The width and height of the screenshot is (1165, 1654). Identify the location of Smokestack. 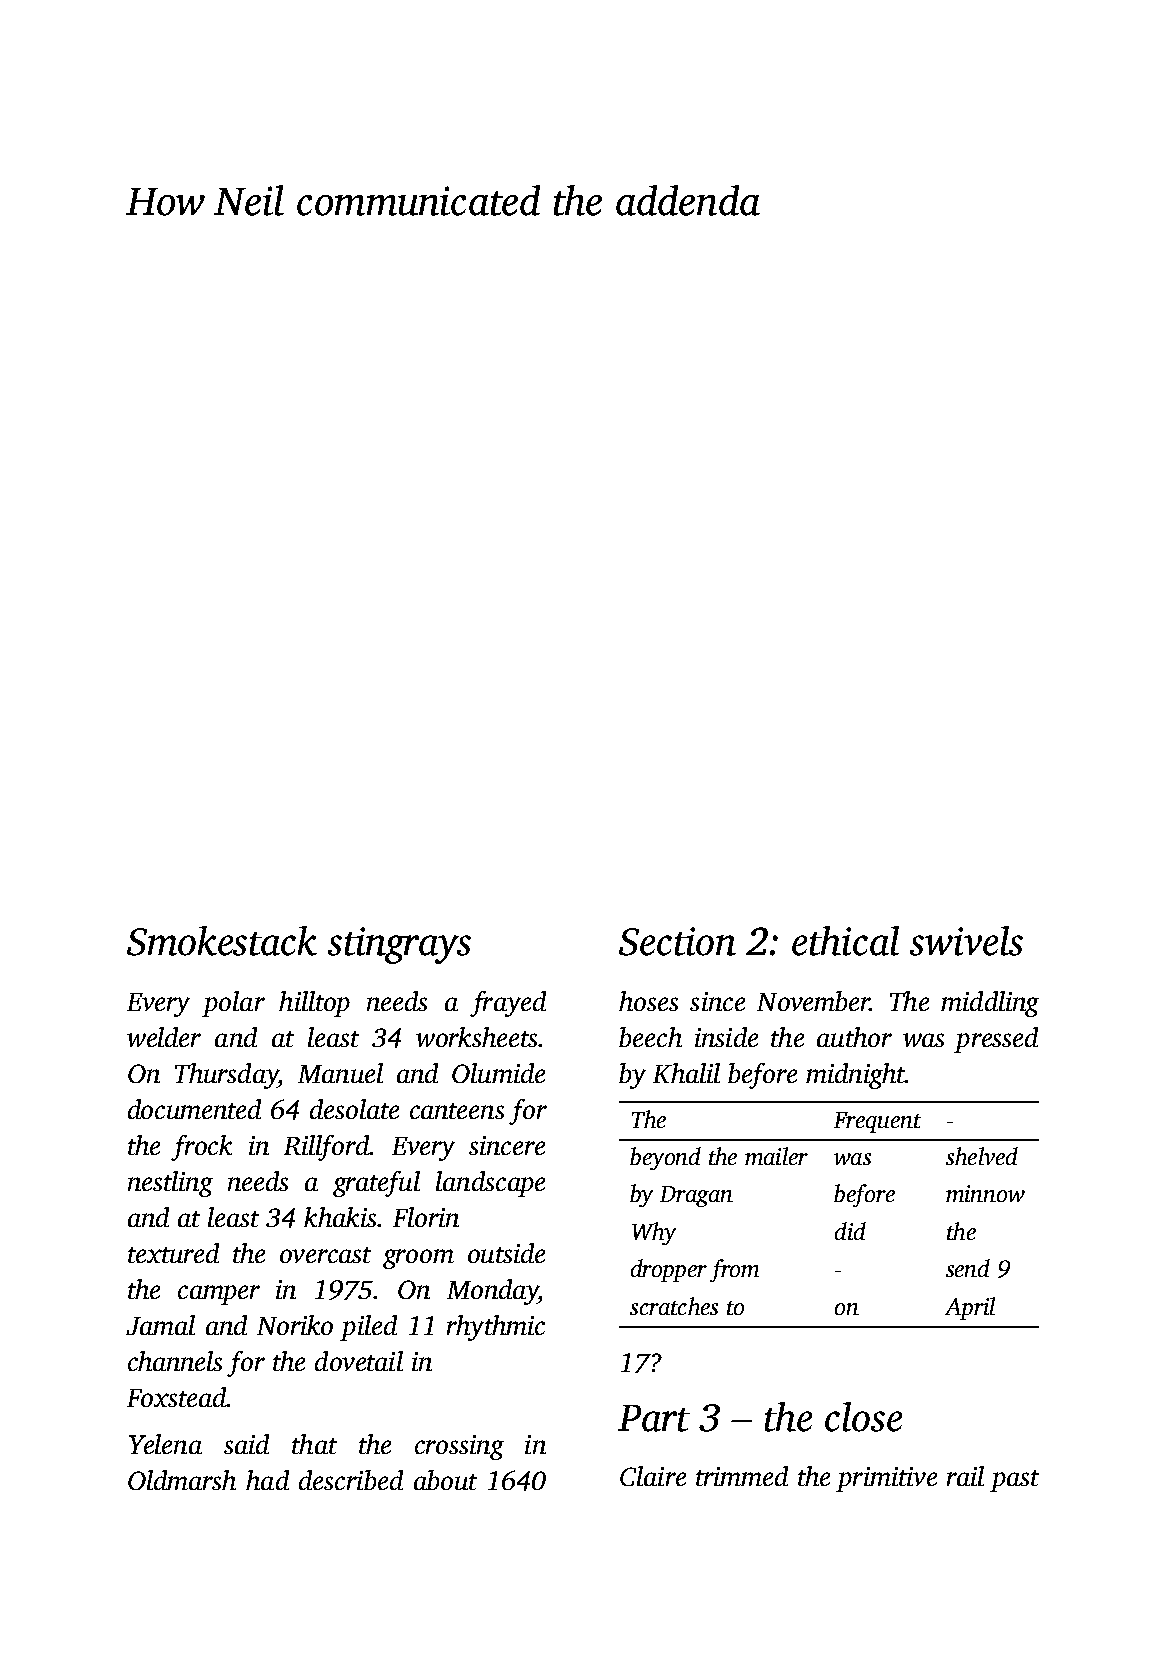
(222, 941).
